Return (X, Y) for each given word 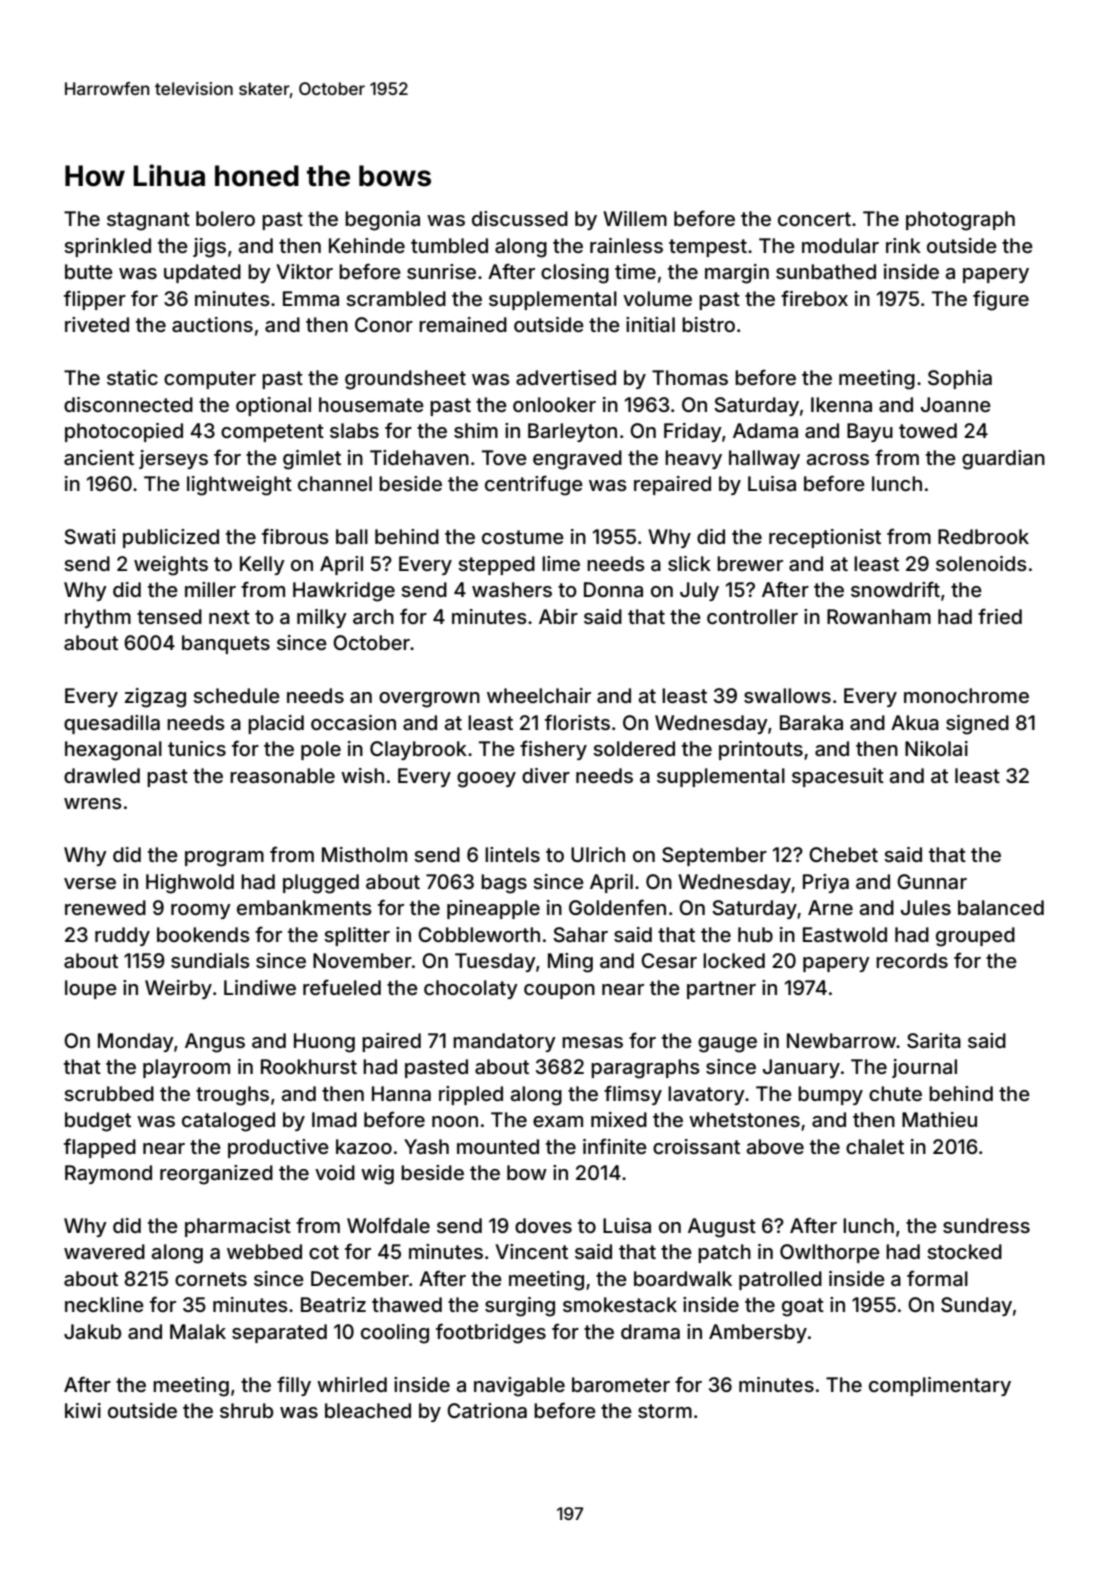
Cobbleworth (479, 934)
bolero (225, 218)
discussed (520, 218)
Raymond (108, 1174)
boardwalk (683, 1279)
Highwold (190, 884)
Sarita (934, 1041)
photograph (960, 221)
